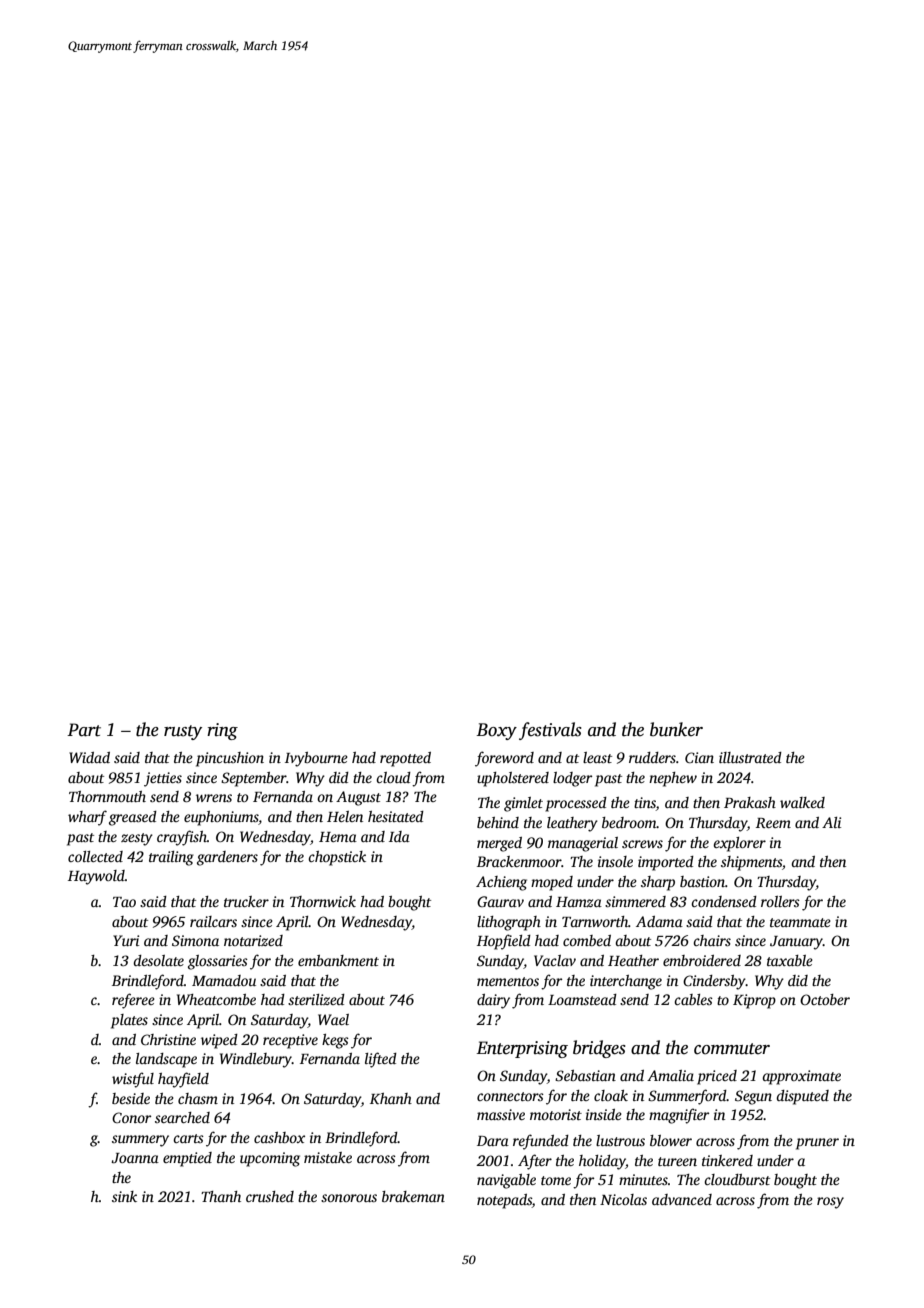  Describe the element at coordinates (676, 729) in the page. I see `bunker` at that location.
